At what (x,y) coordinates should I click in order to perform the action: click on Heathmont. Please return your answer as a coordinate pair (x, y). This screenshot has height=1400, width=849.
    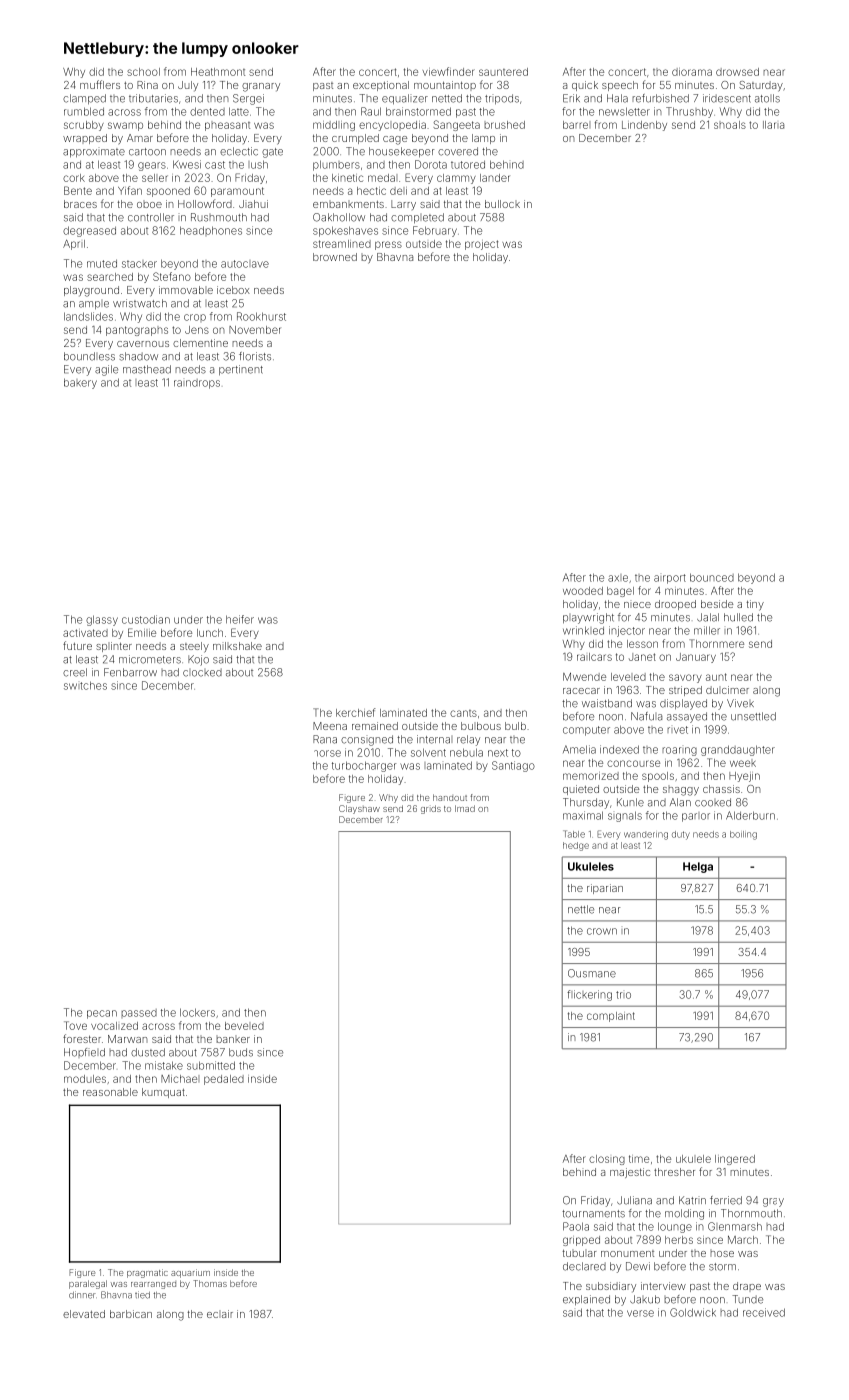
    Looking at the image, I should click on (218, 72).
